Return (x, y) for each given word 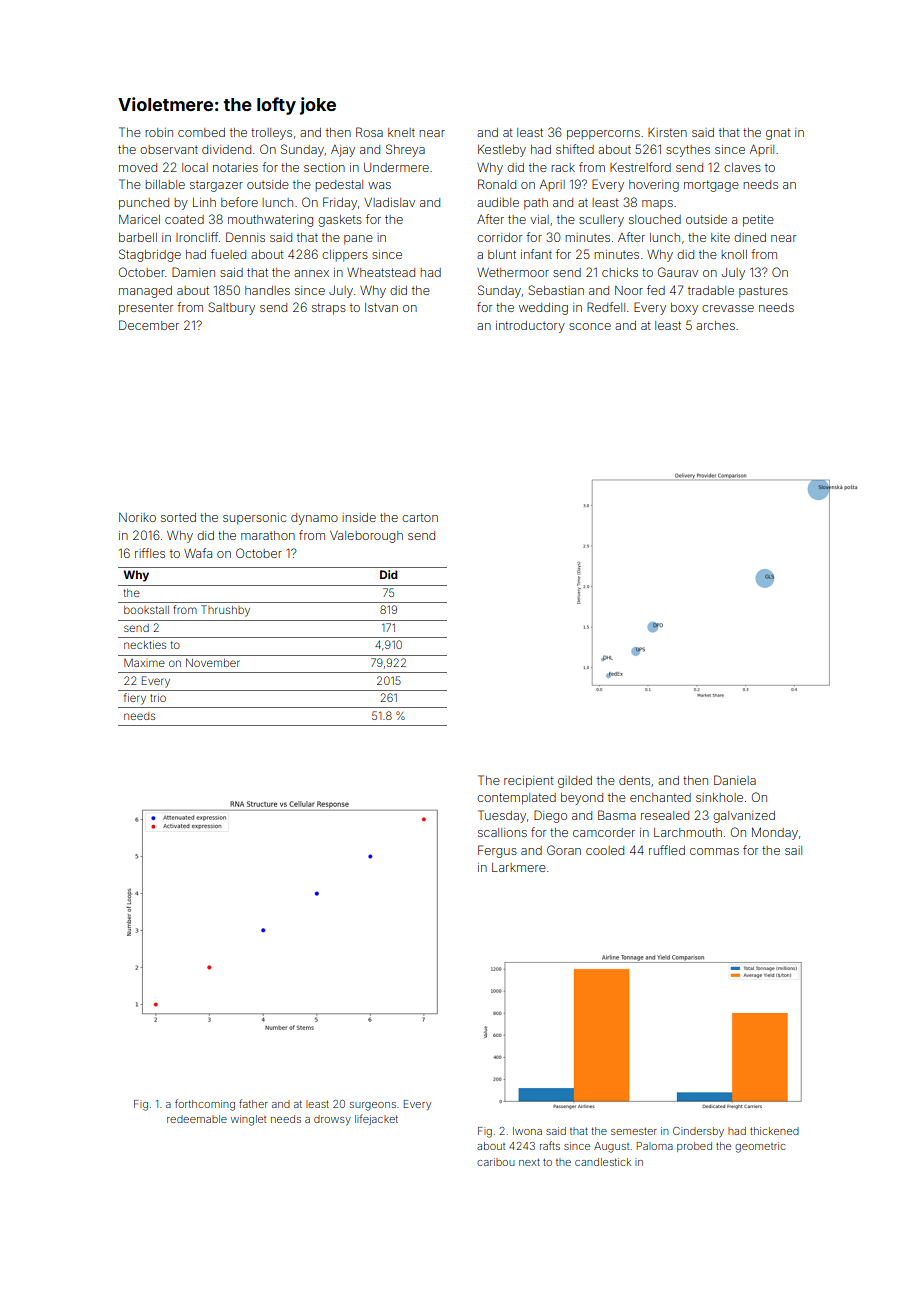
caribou (496, 1162)
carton (420, 517)
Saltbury (231, 308)
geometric (760, 1147)
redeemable (197, 1119)
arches (715, 325)
